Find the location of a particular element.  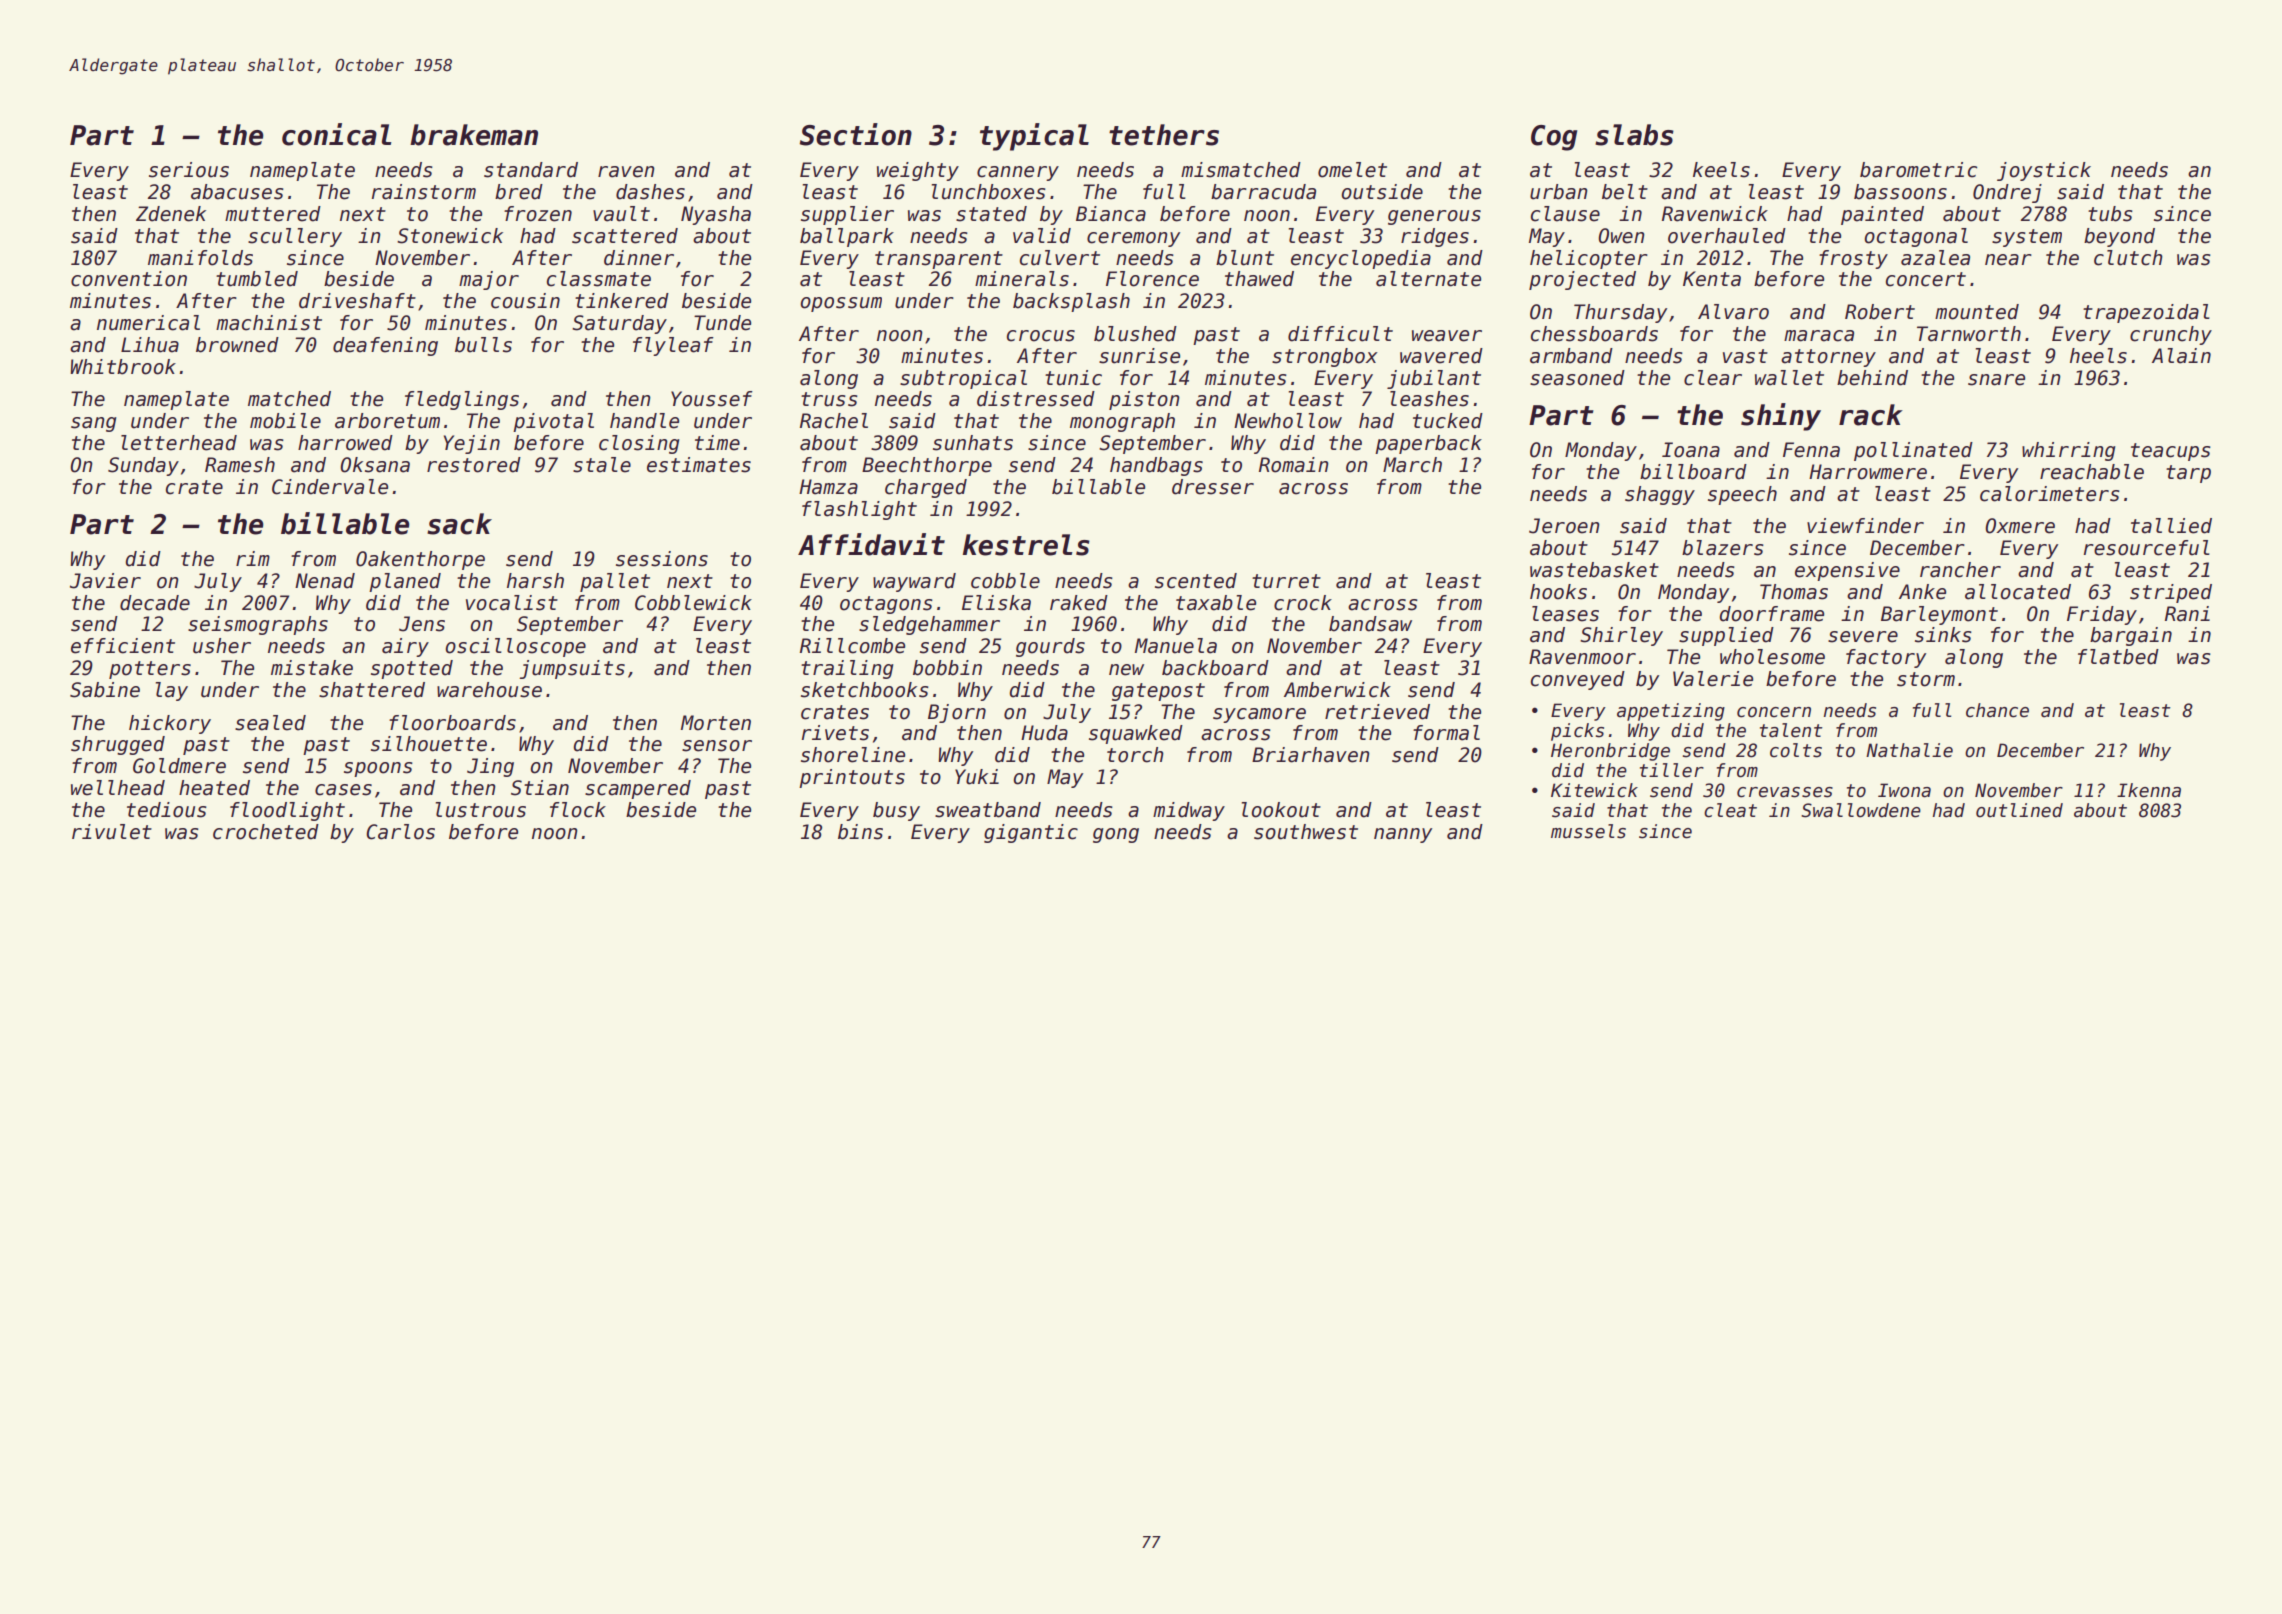

Affidavit is located at coordinates (871, 544).
